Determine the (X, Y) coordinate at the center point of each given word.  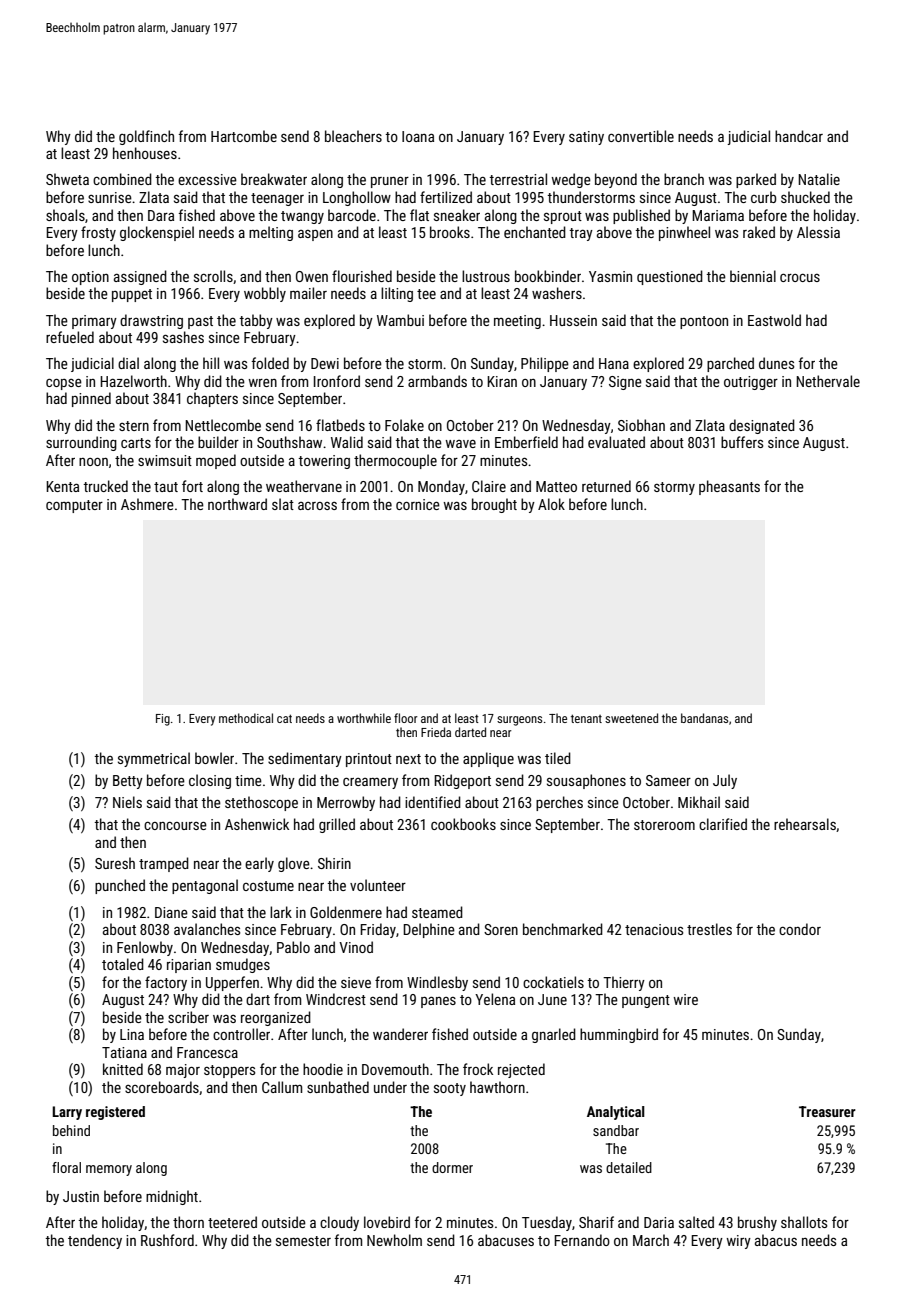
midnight (172, 1197)
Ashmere (147, 504)
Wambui (400, 320)
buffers (742, 442)
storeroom (664, 825)
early (259, 864)
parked (756, 180)
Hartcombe (244, 136)
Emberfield (526, 442)
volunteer (378, 885)
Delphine (429, 930)
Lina (132, 1034)
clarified (723, 824)
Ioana (418, 136)
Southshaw (289, 442)
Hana (614, 363)
